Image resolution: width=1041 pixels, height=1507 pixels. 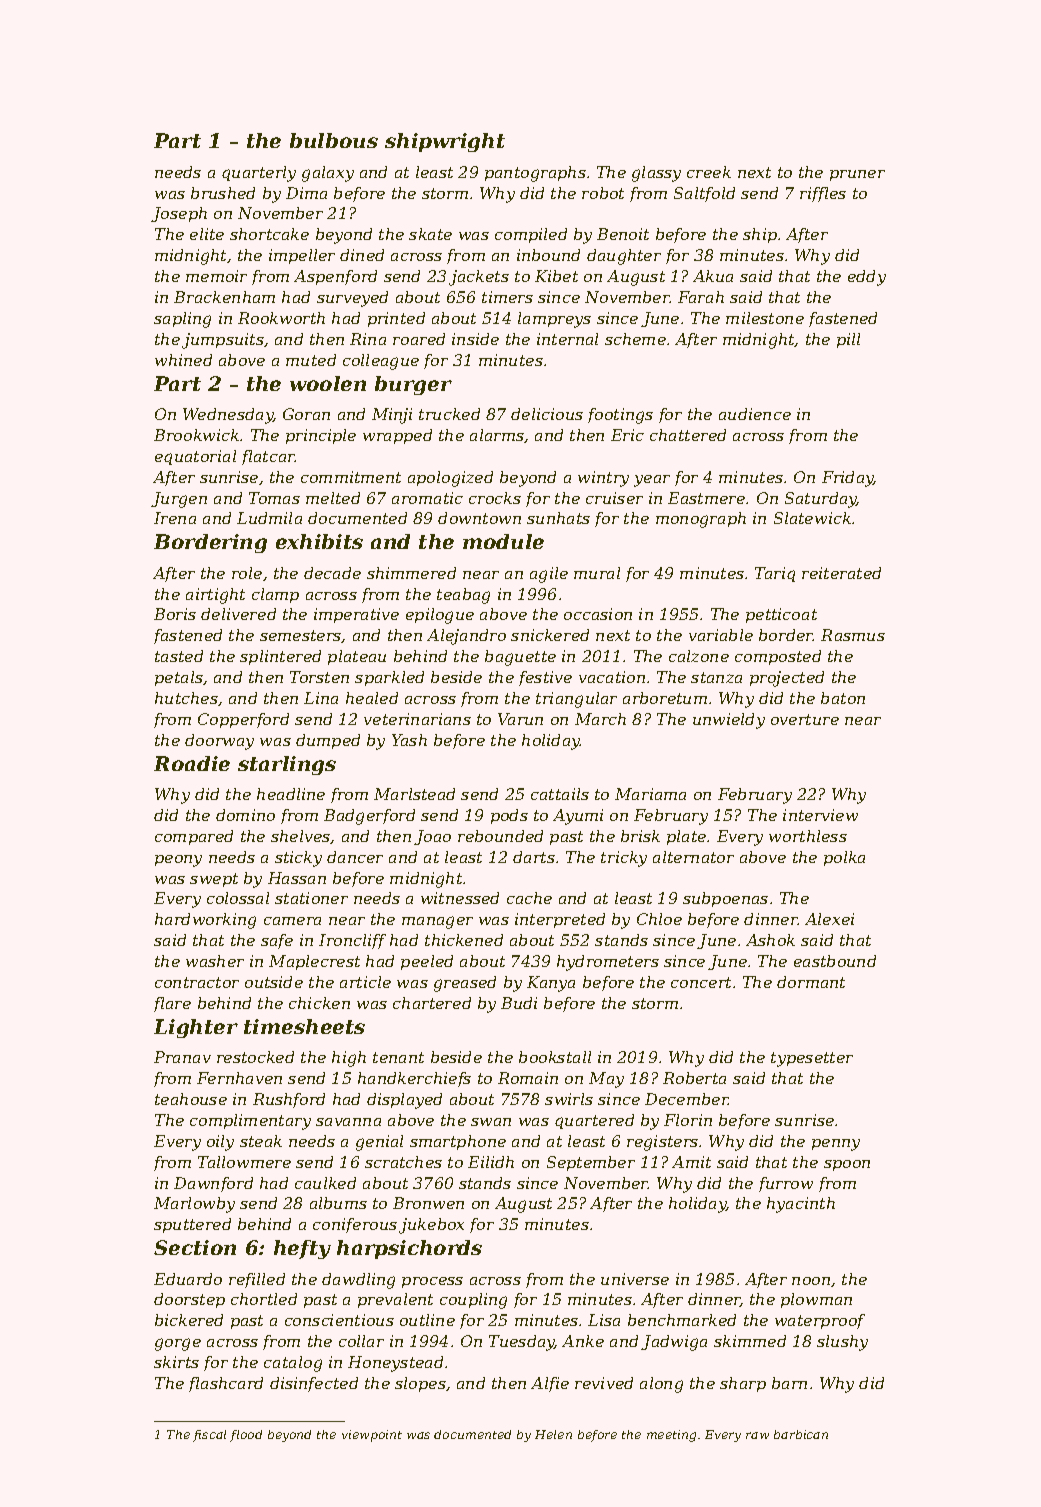 What do you see at coordinates (268, 457) in the document?
I see `flatcar` at bounding box center [268, 457].
